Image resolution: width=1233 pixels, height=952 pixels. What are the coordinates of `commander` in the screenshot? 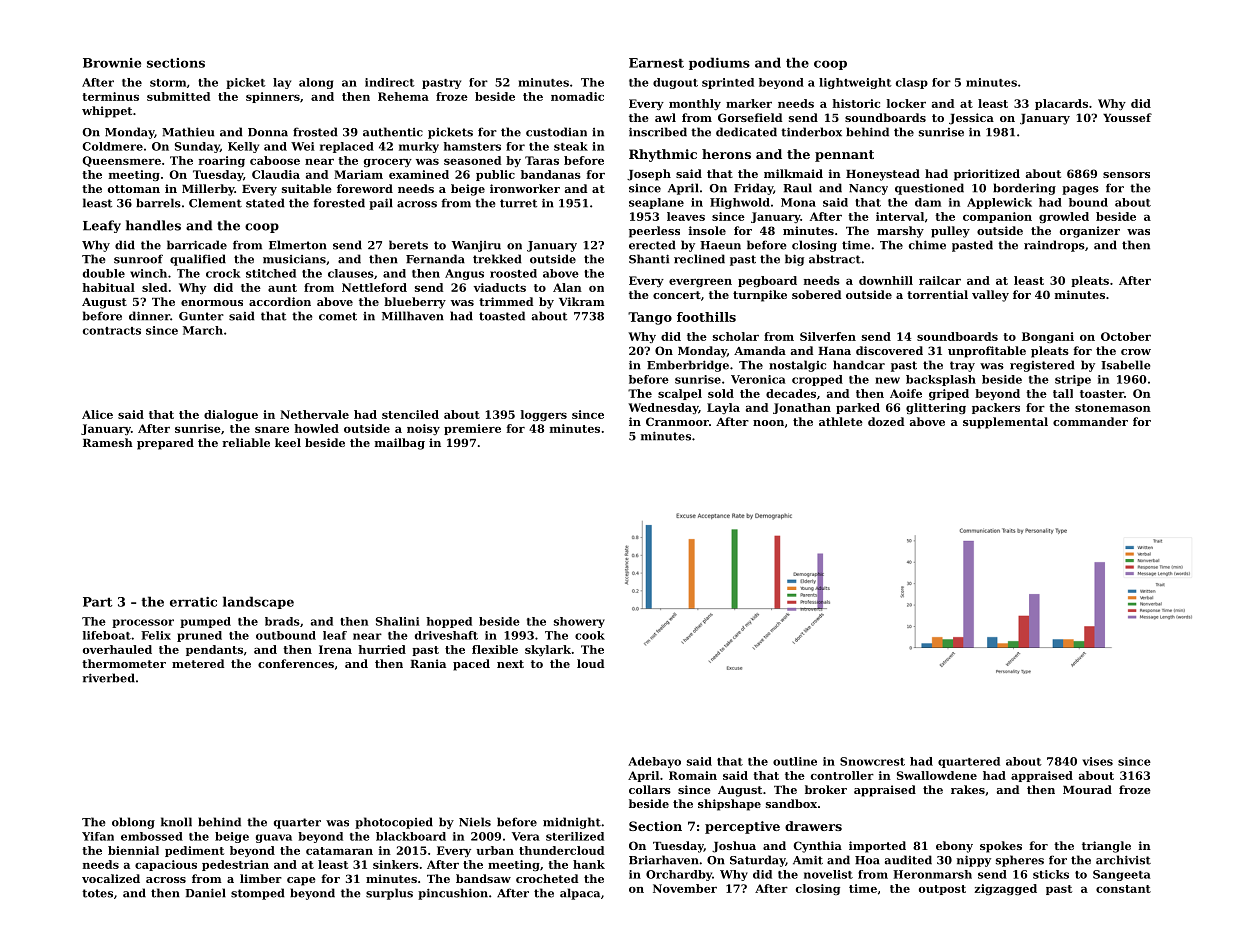 It's located at (1090, 421).
